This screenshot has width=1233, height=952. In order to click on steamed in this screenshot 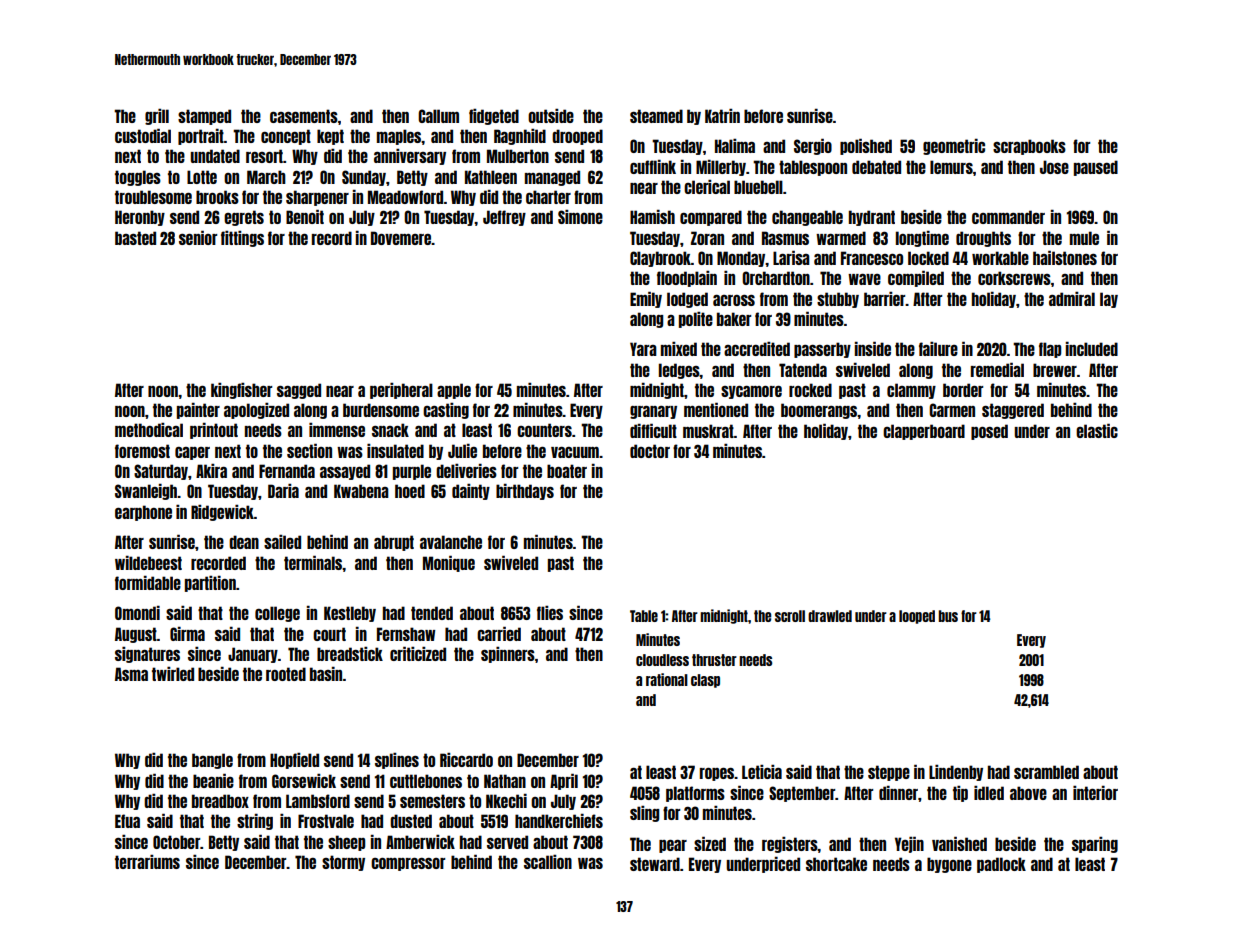, I will do `click(656, 116)`.
